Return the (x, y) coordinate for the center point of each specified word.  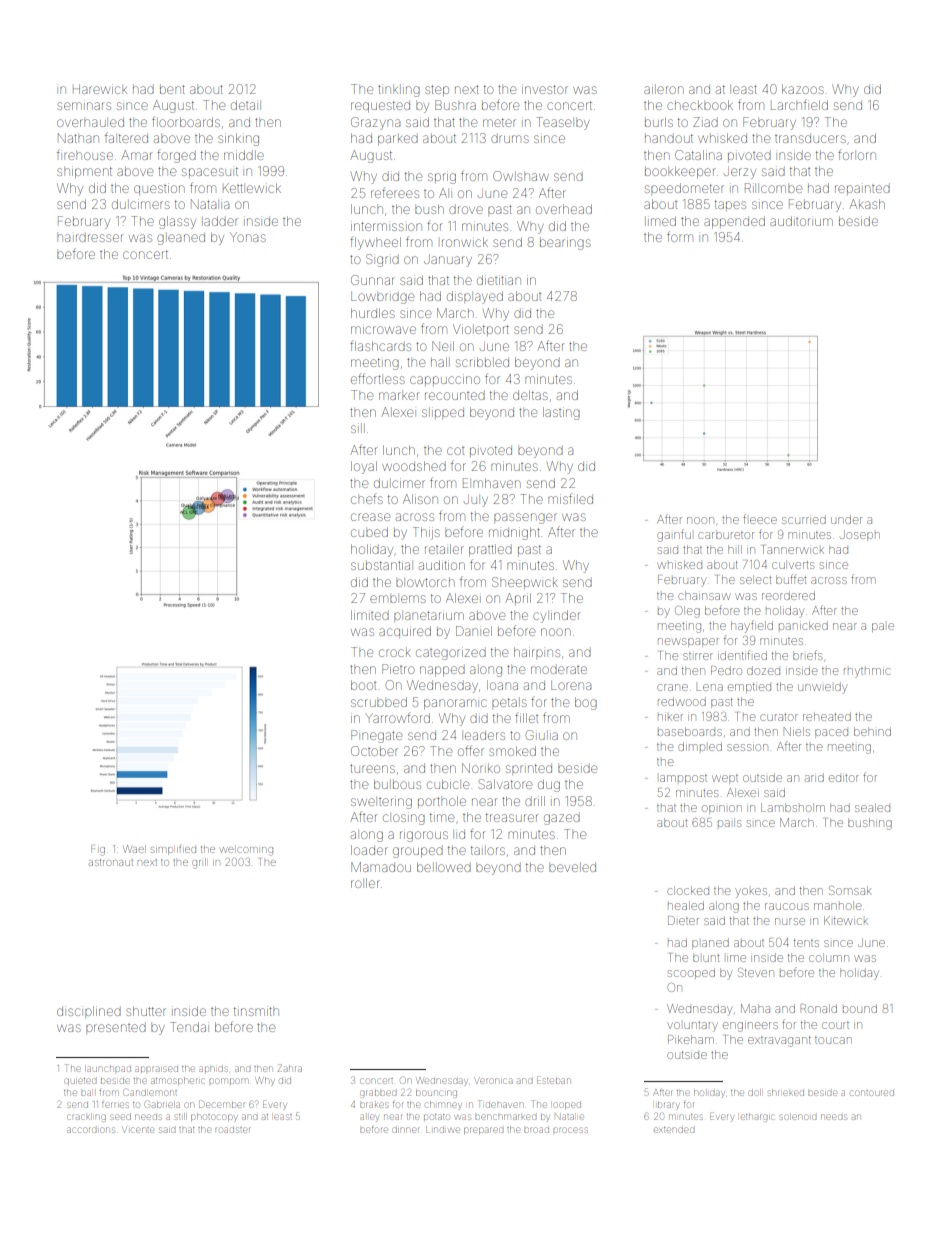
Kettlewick (252, 188)
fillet (526, 718)
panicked (803, 625)
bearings (565, 243)
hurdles (373, 313)
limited (370, 615)
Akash (867, 204)
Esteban (553, 1080)
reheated (827, 716)
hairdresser (90, 238)
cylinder (556, 616)
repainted (862, 189)
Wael (134, 849)
